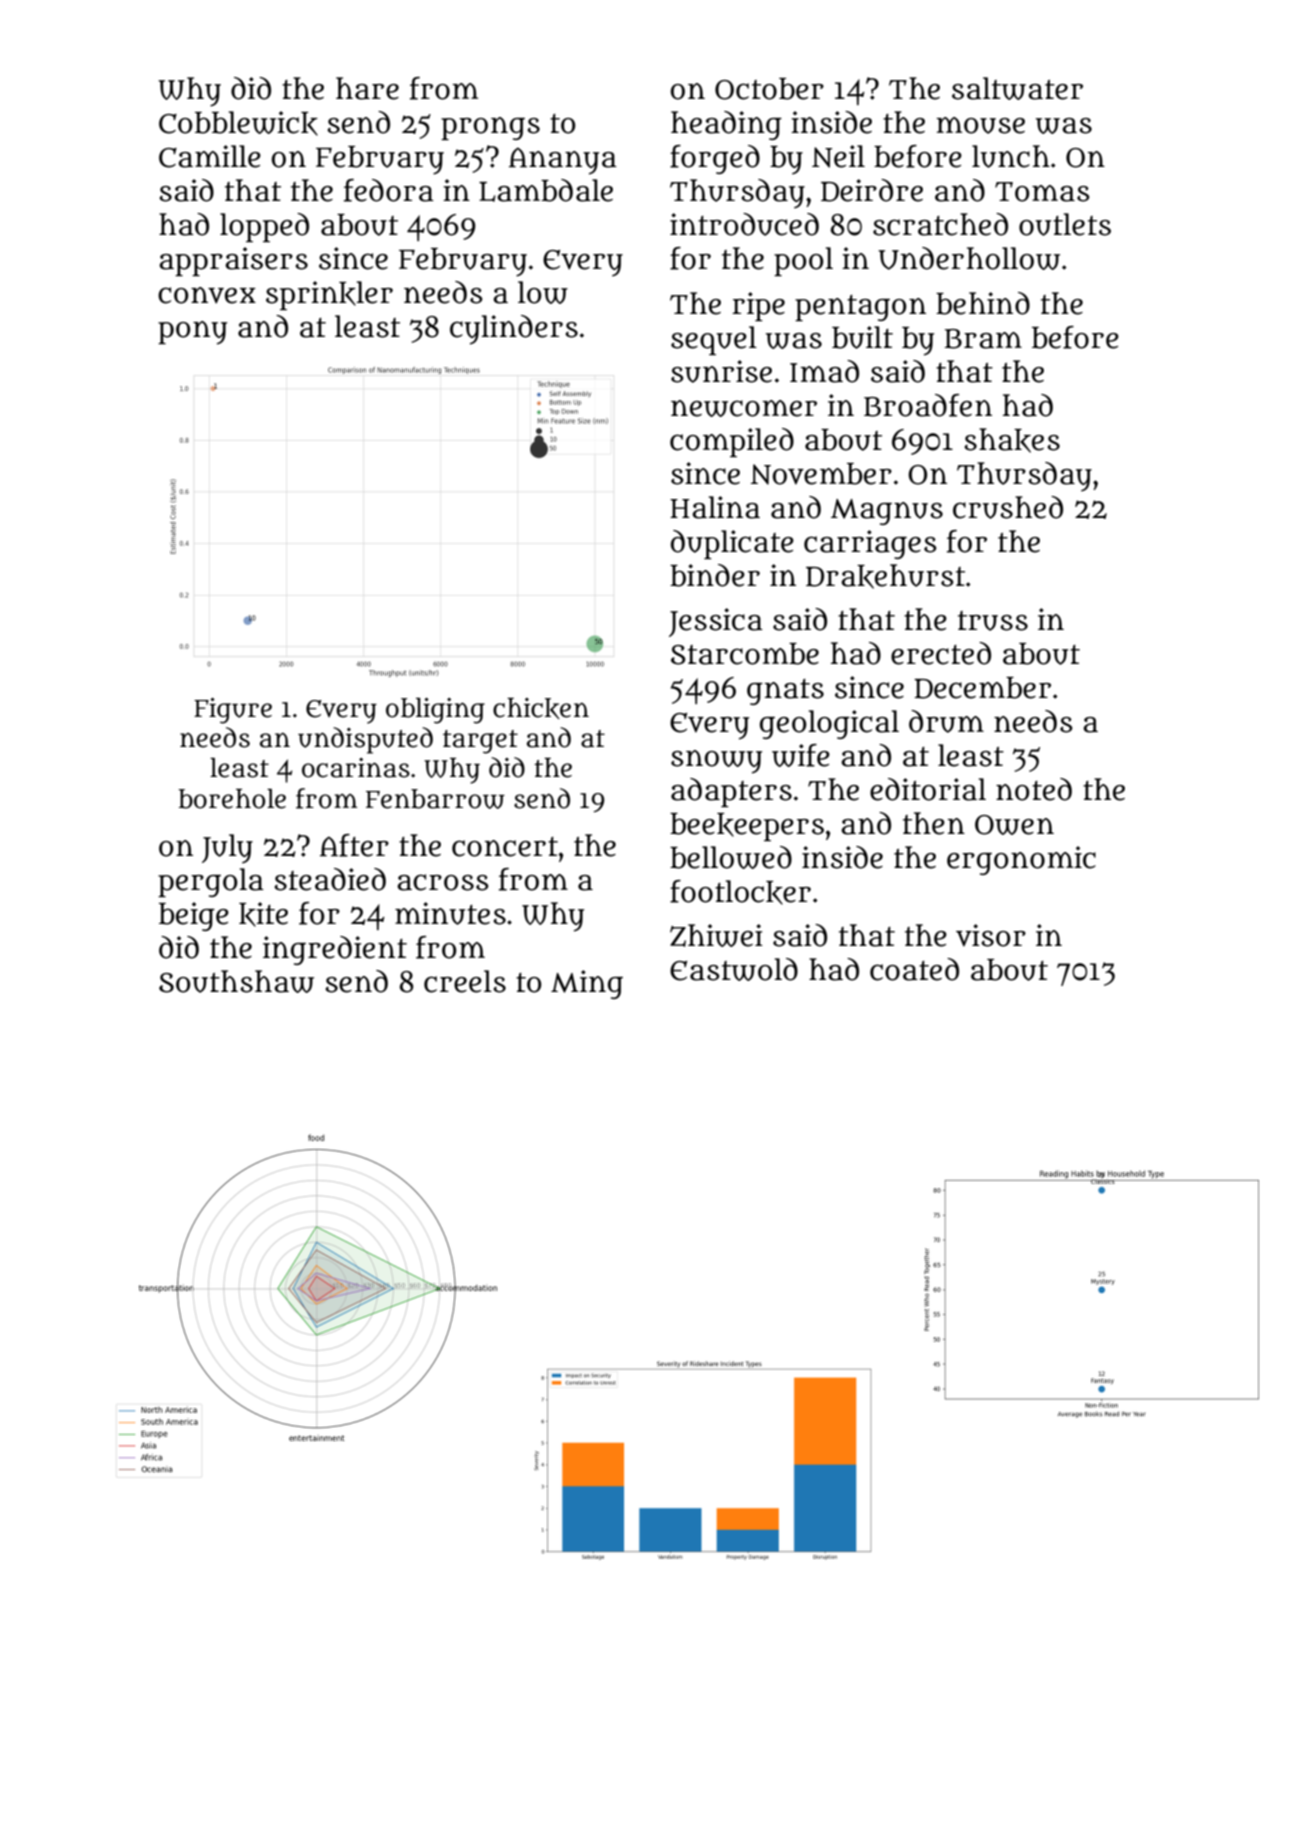 The height and width of the page is (1831, 1295). Describe the element at coordinates (734, 969) in the page. I see `Eastwold` at that location.
